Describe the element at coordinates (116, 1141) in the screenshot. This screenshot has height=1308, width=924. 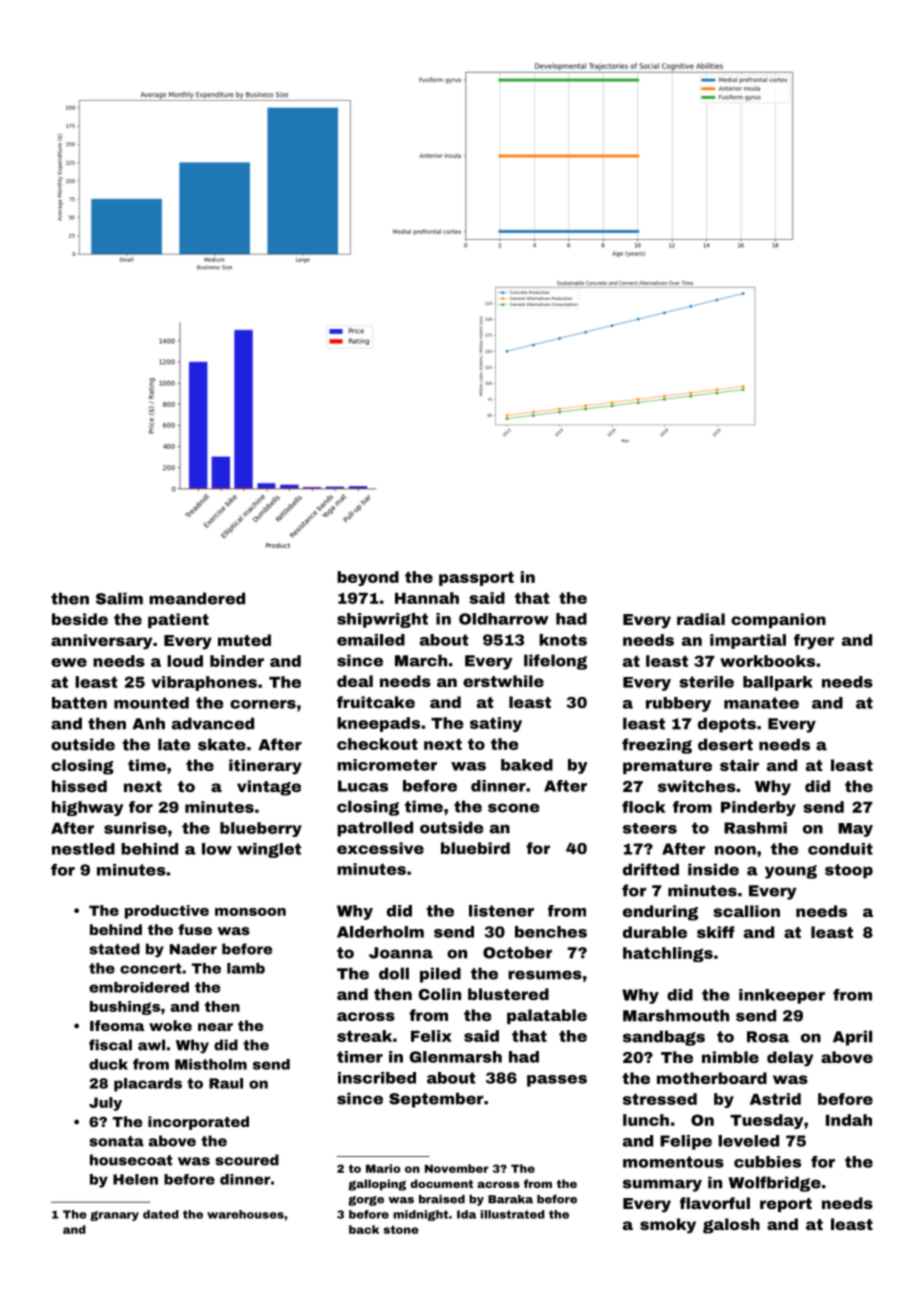
I see `sonata` at that location.
